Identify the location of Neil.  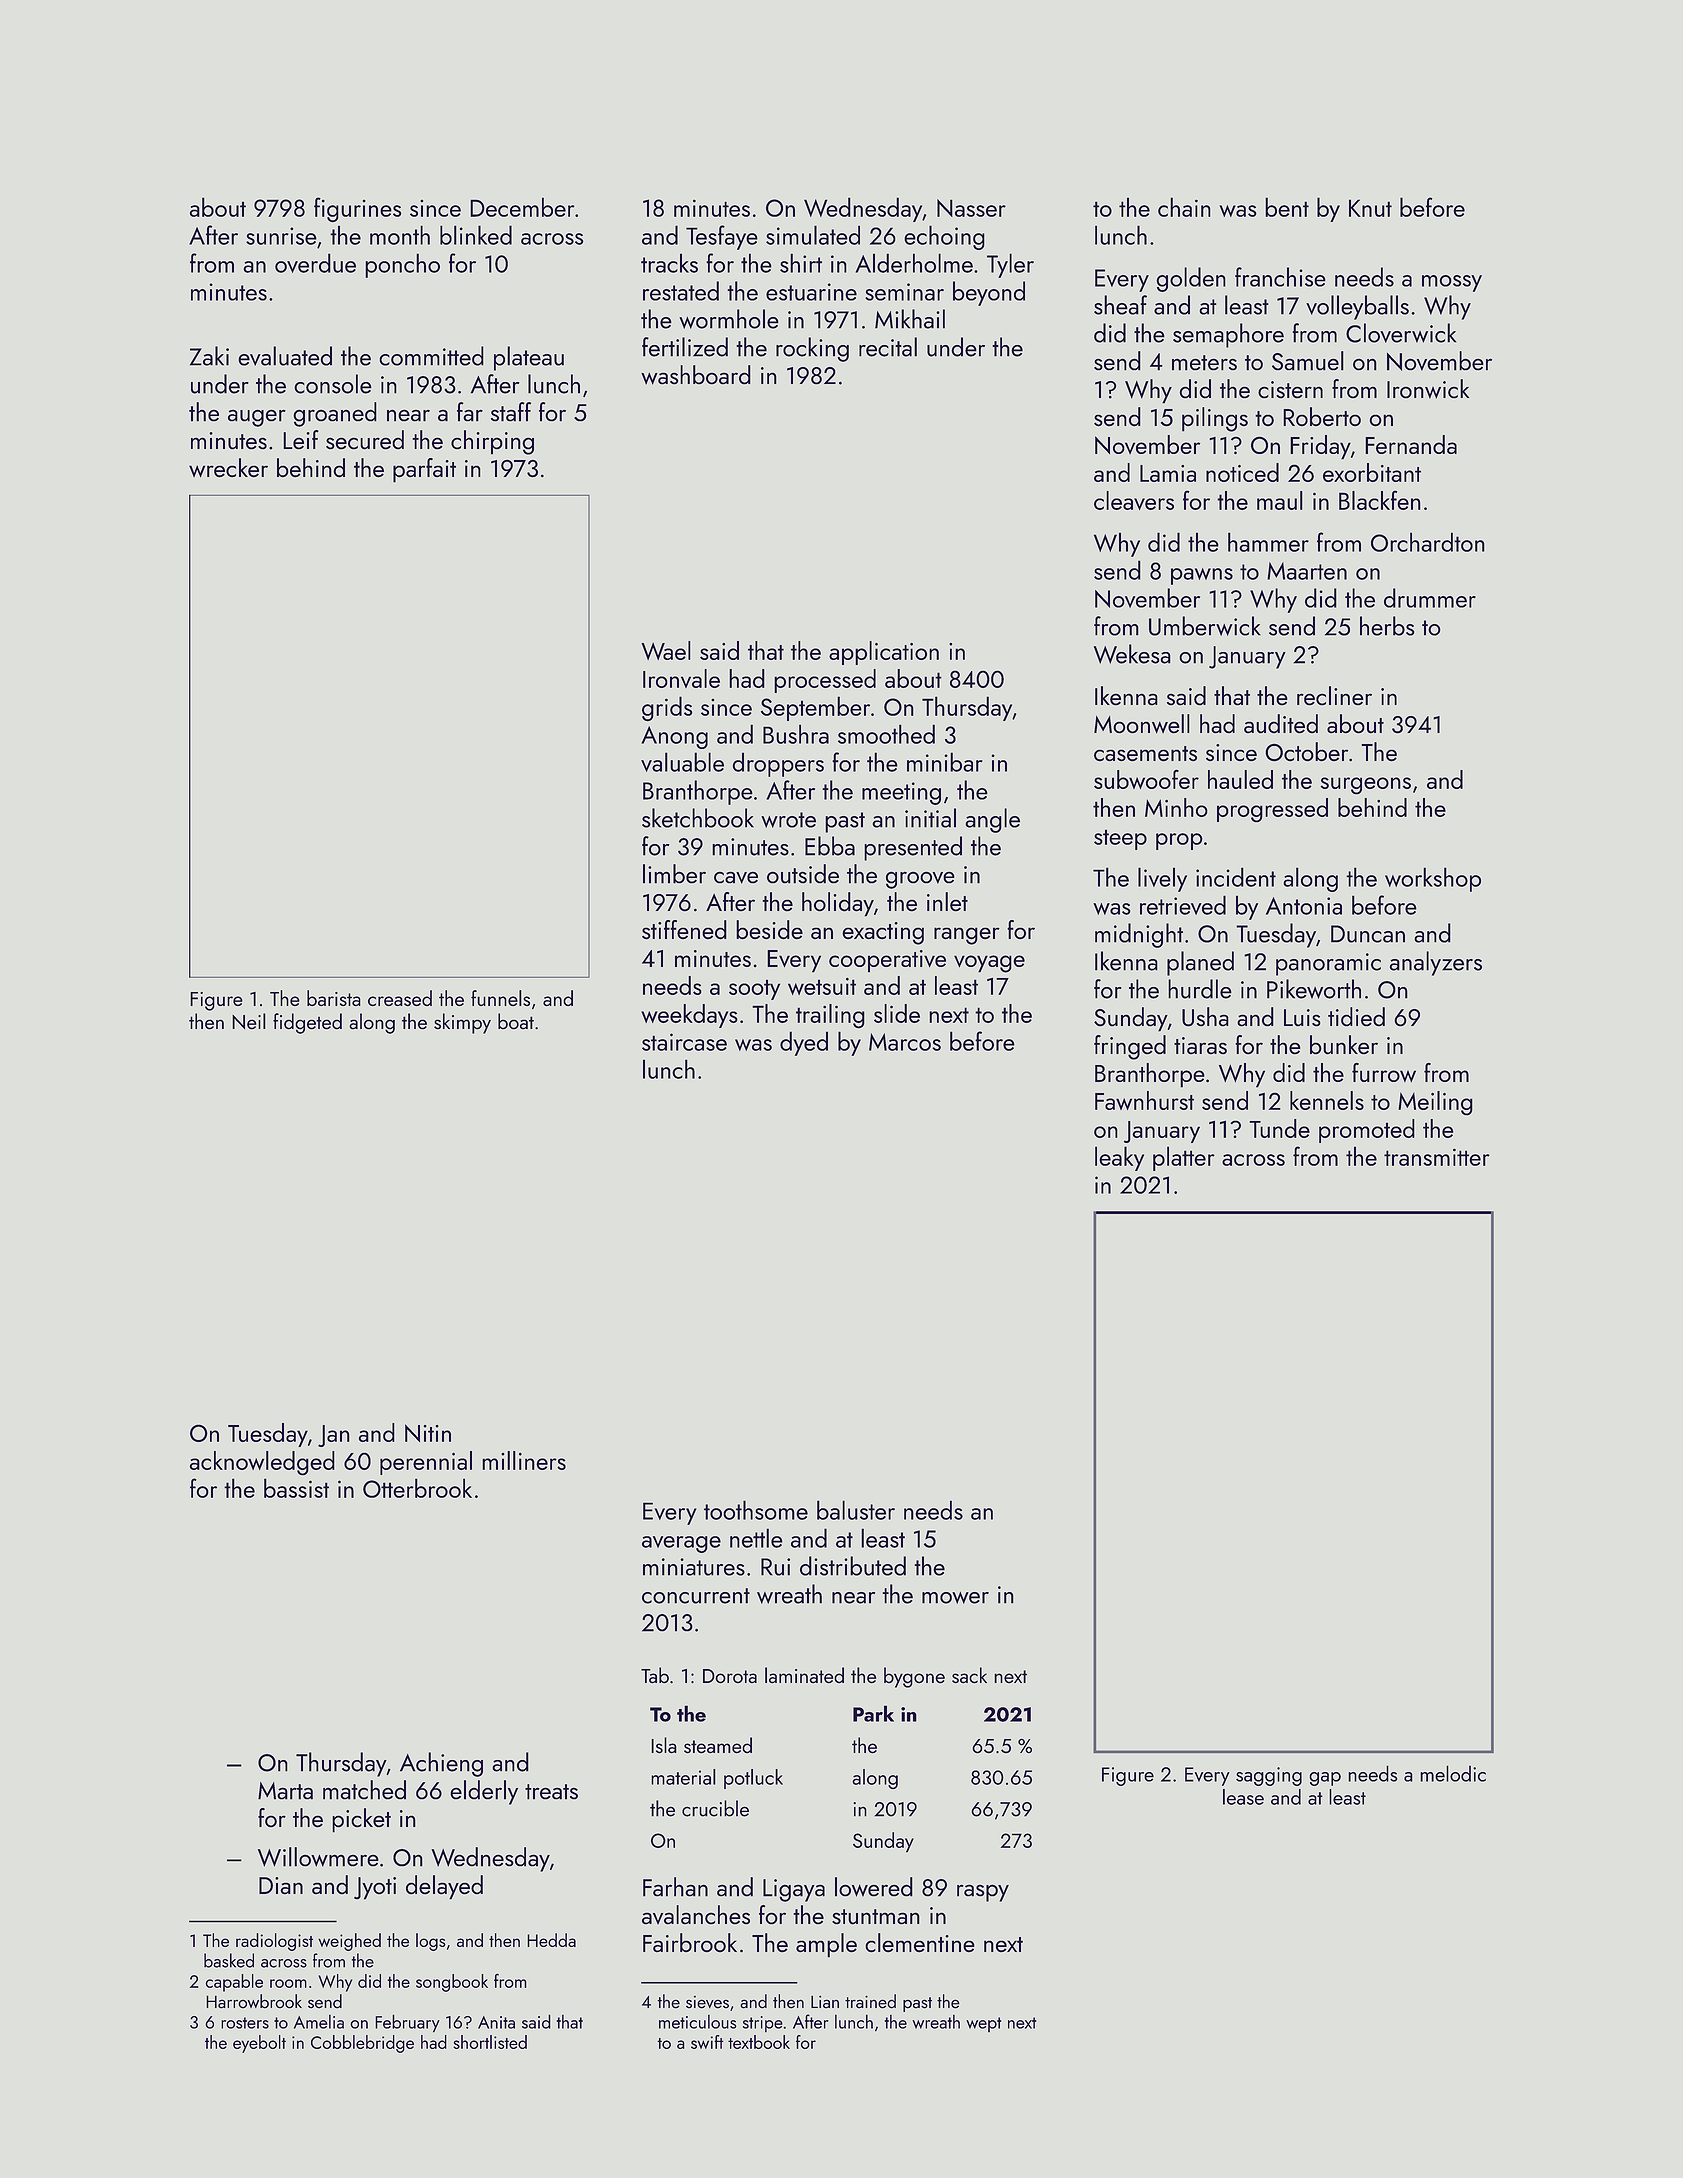
(249, 1021).
